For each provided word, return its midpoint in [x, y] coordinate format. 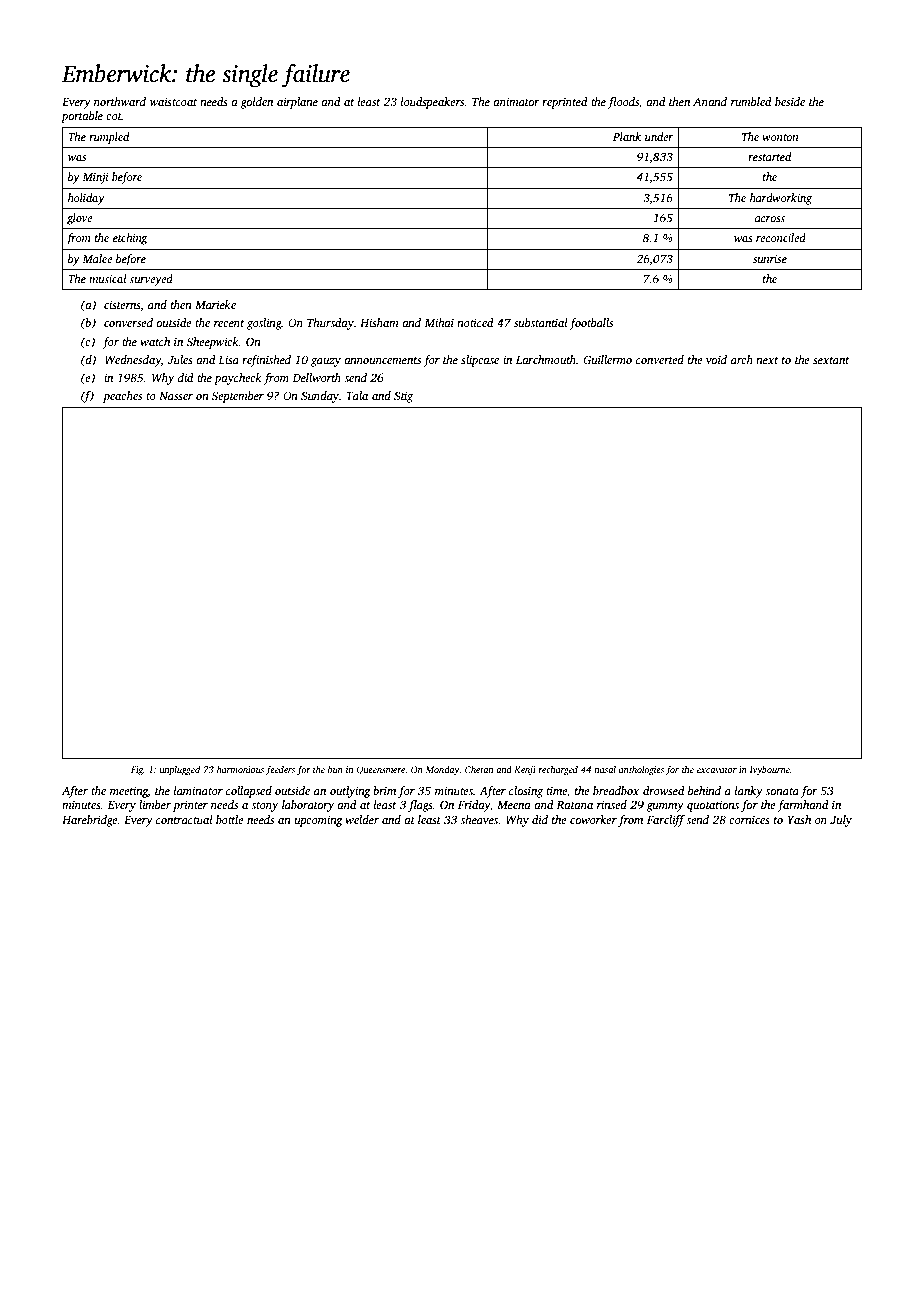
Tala [357, 395]
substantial [541, 322]
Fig [137, 770]
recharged [558, 770]
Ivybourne [770, 770]
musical [108, 278]
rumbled [751, 101]
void [716, 359]
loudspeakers [433, 103]
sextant [831, 360]
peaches [122, 397]
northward [120, 101]
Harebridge [90, 821]
